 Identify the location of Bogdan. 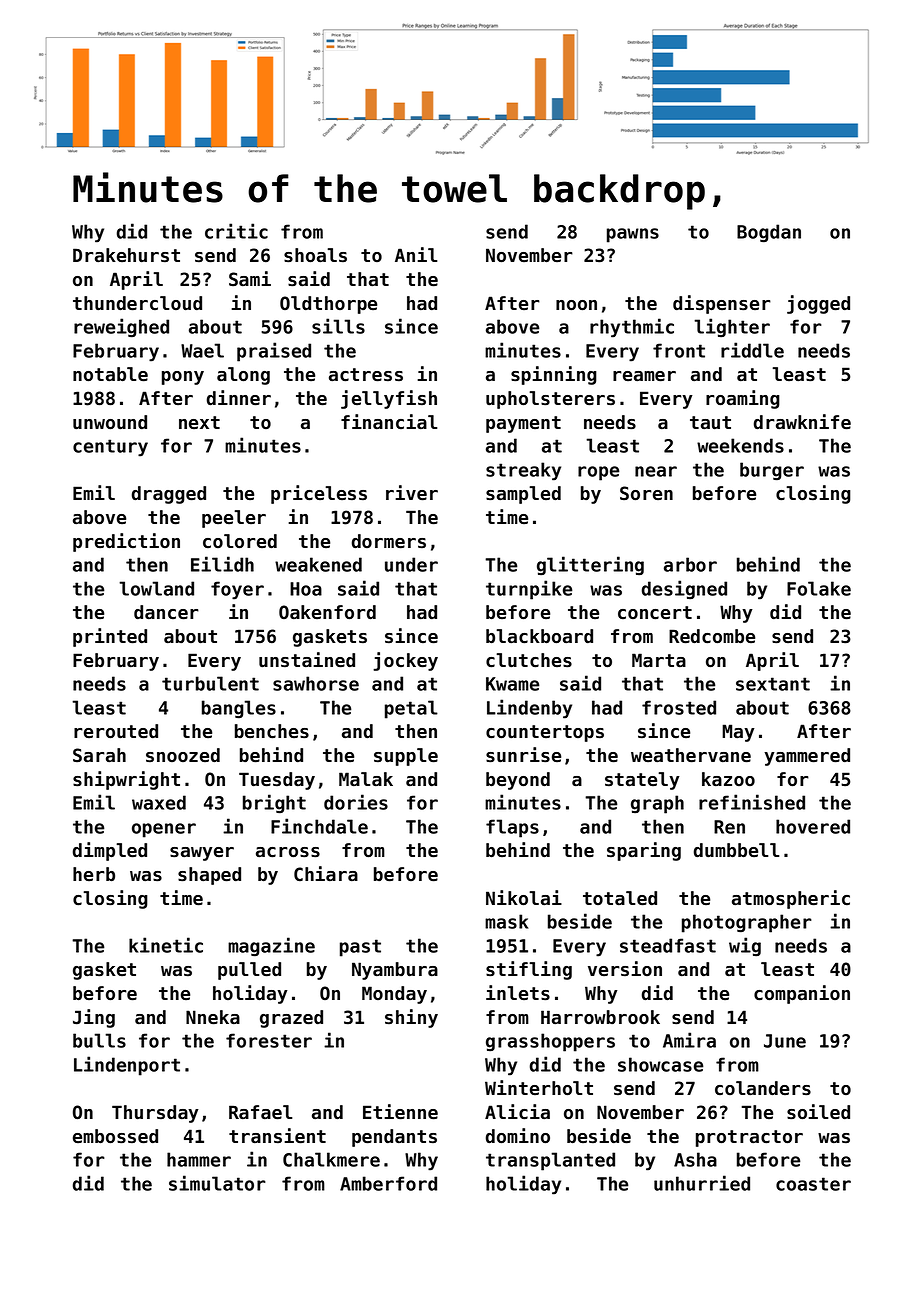
(769, 233).
